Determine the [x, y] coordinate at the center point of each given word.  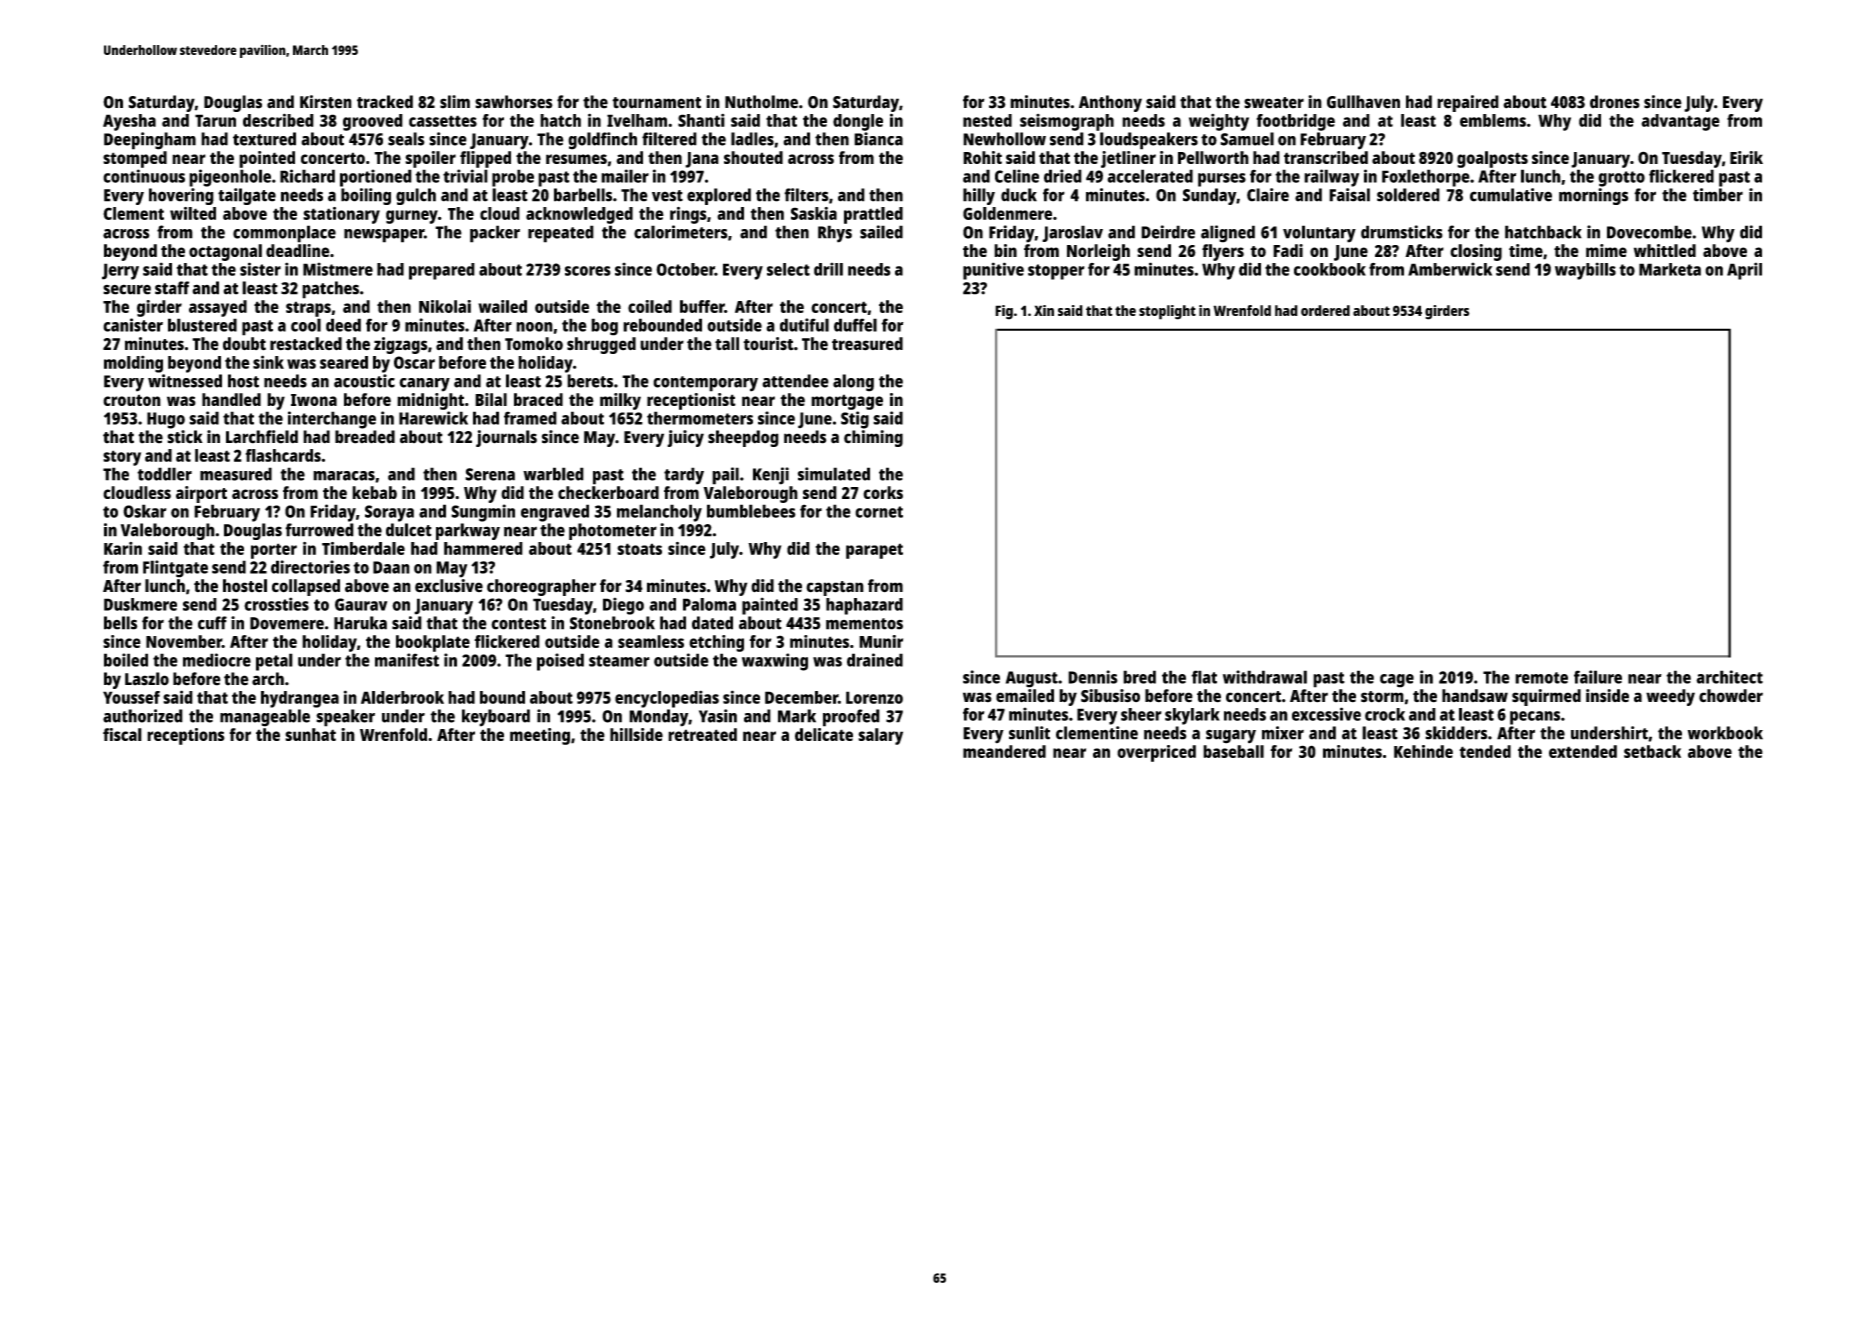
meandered [1004, 751]
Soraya [389, 513]
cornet [879, 512]
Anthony [1110, 103]
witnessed [185, 381]
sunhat [310, 734]
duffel [855, 325]
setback [1652, 751]
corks [883, 492]
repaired [1468, 103]
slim [455, 102]
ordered [1325, 310]
